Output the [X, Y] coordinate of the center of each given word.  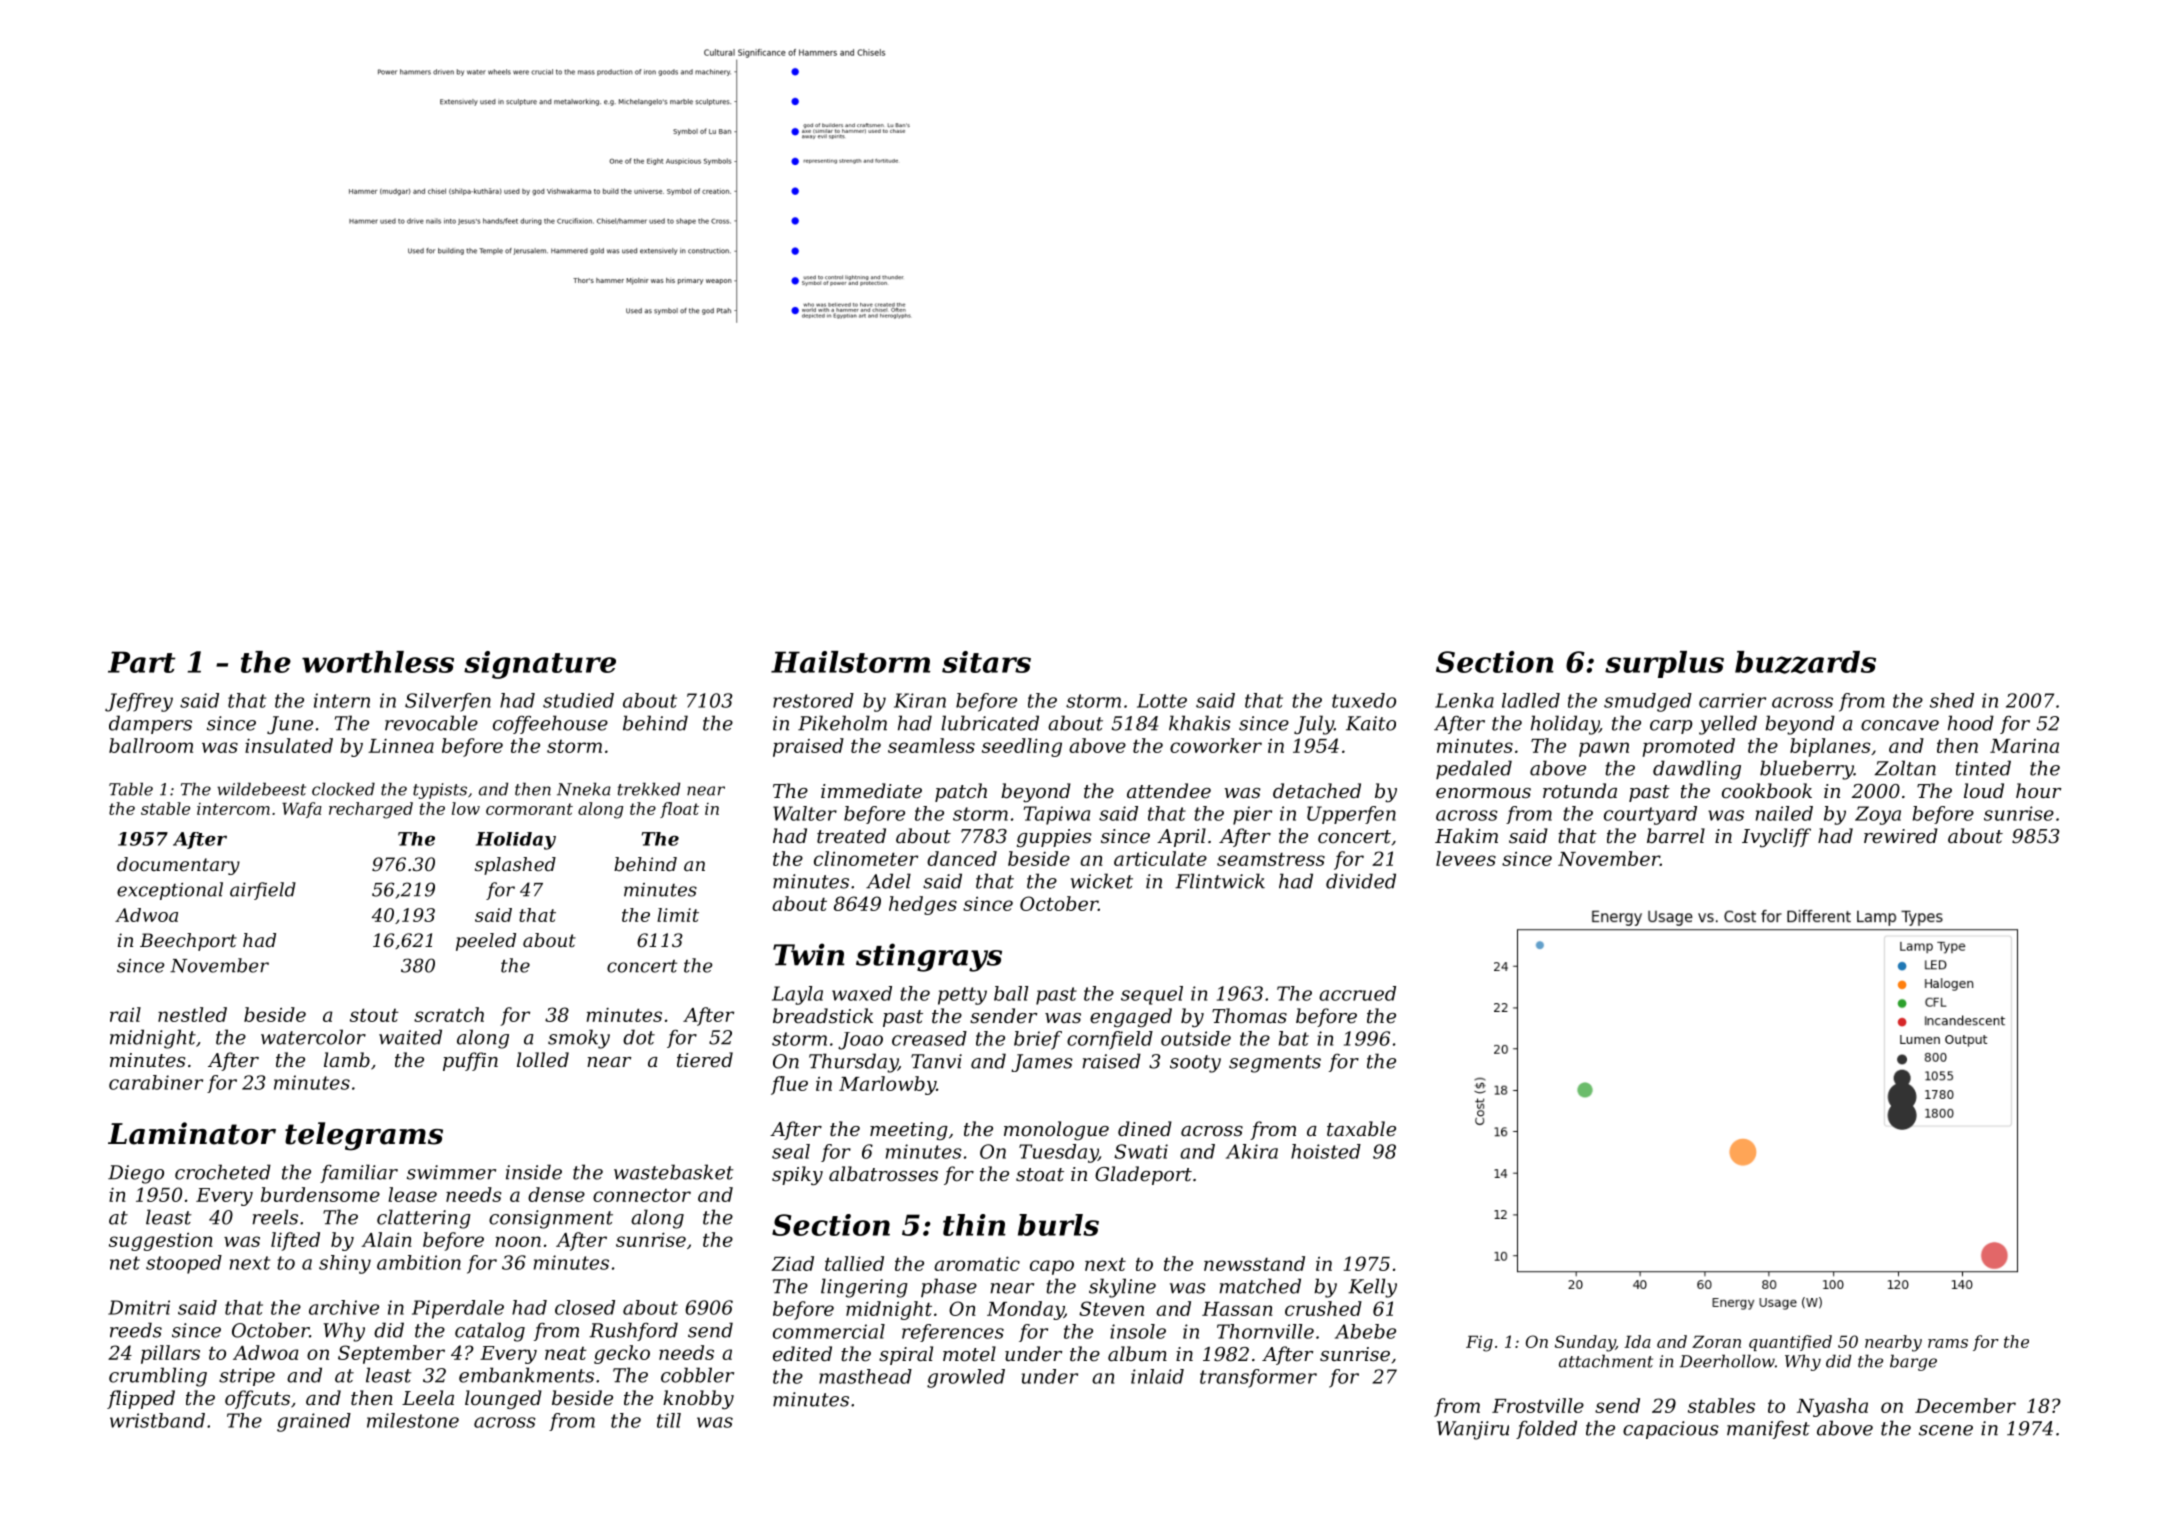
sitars [986, 662]
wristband [157, 1420]
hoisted [1326, 1151]
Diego [136, 1174]
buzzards [1805, 662]
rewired [1901, 835]
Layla [797, 995]
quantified [1790, 1343]
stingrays [929, 957]
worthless [378, 662]
